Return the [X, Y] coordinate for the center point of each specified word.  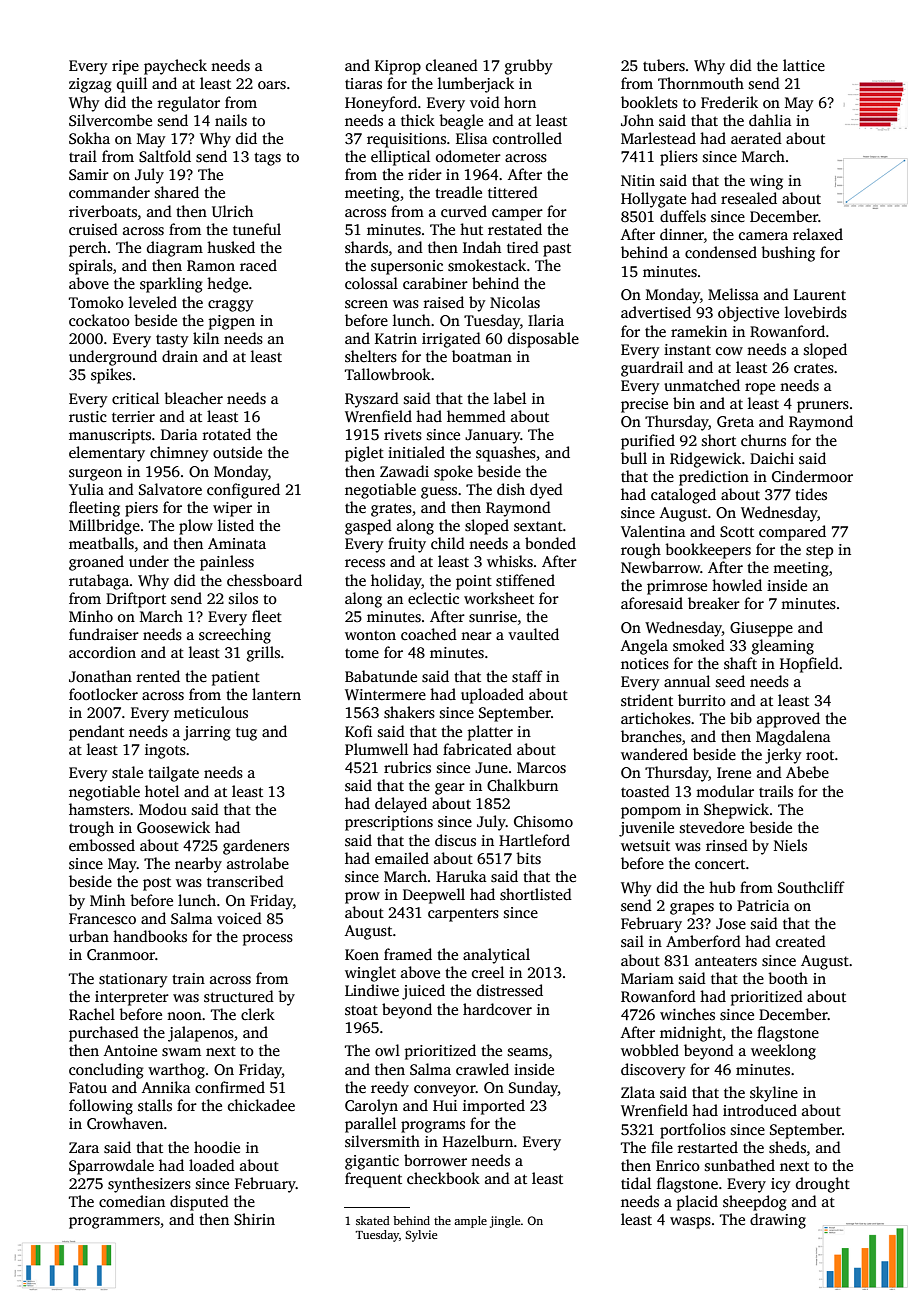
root [820, 755]
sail [632, 941]
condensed [721, 252]
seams [528, 1052]
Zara [84, 1147]
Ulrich [232, 211]
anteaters [726, 961]
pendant [96, 733]
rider [425, 174]
